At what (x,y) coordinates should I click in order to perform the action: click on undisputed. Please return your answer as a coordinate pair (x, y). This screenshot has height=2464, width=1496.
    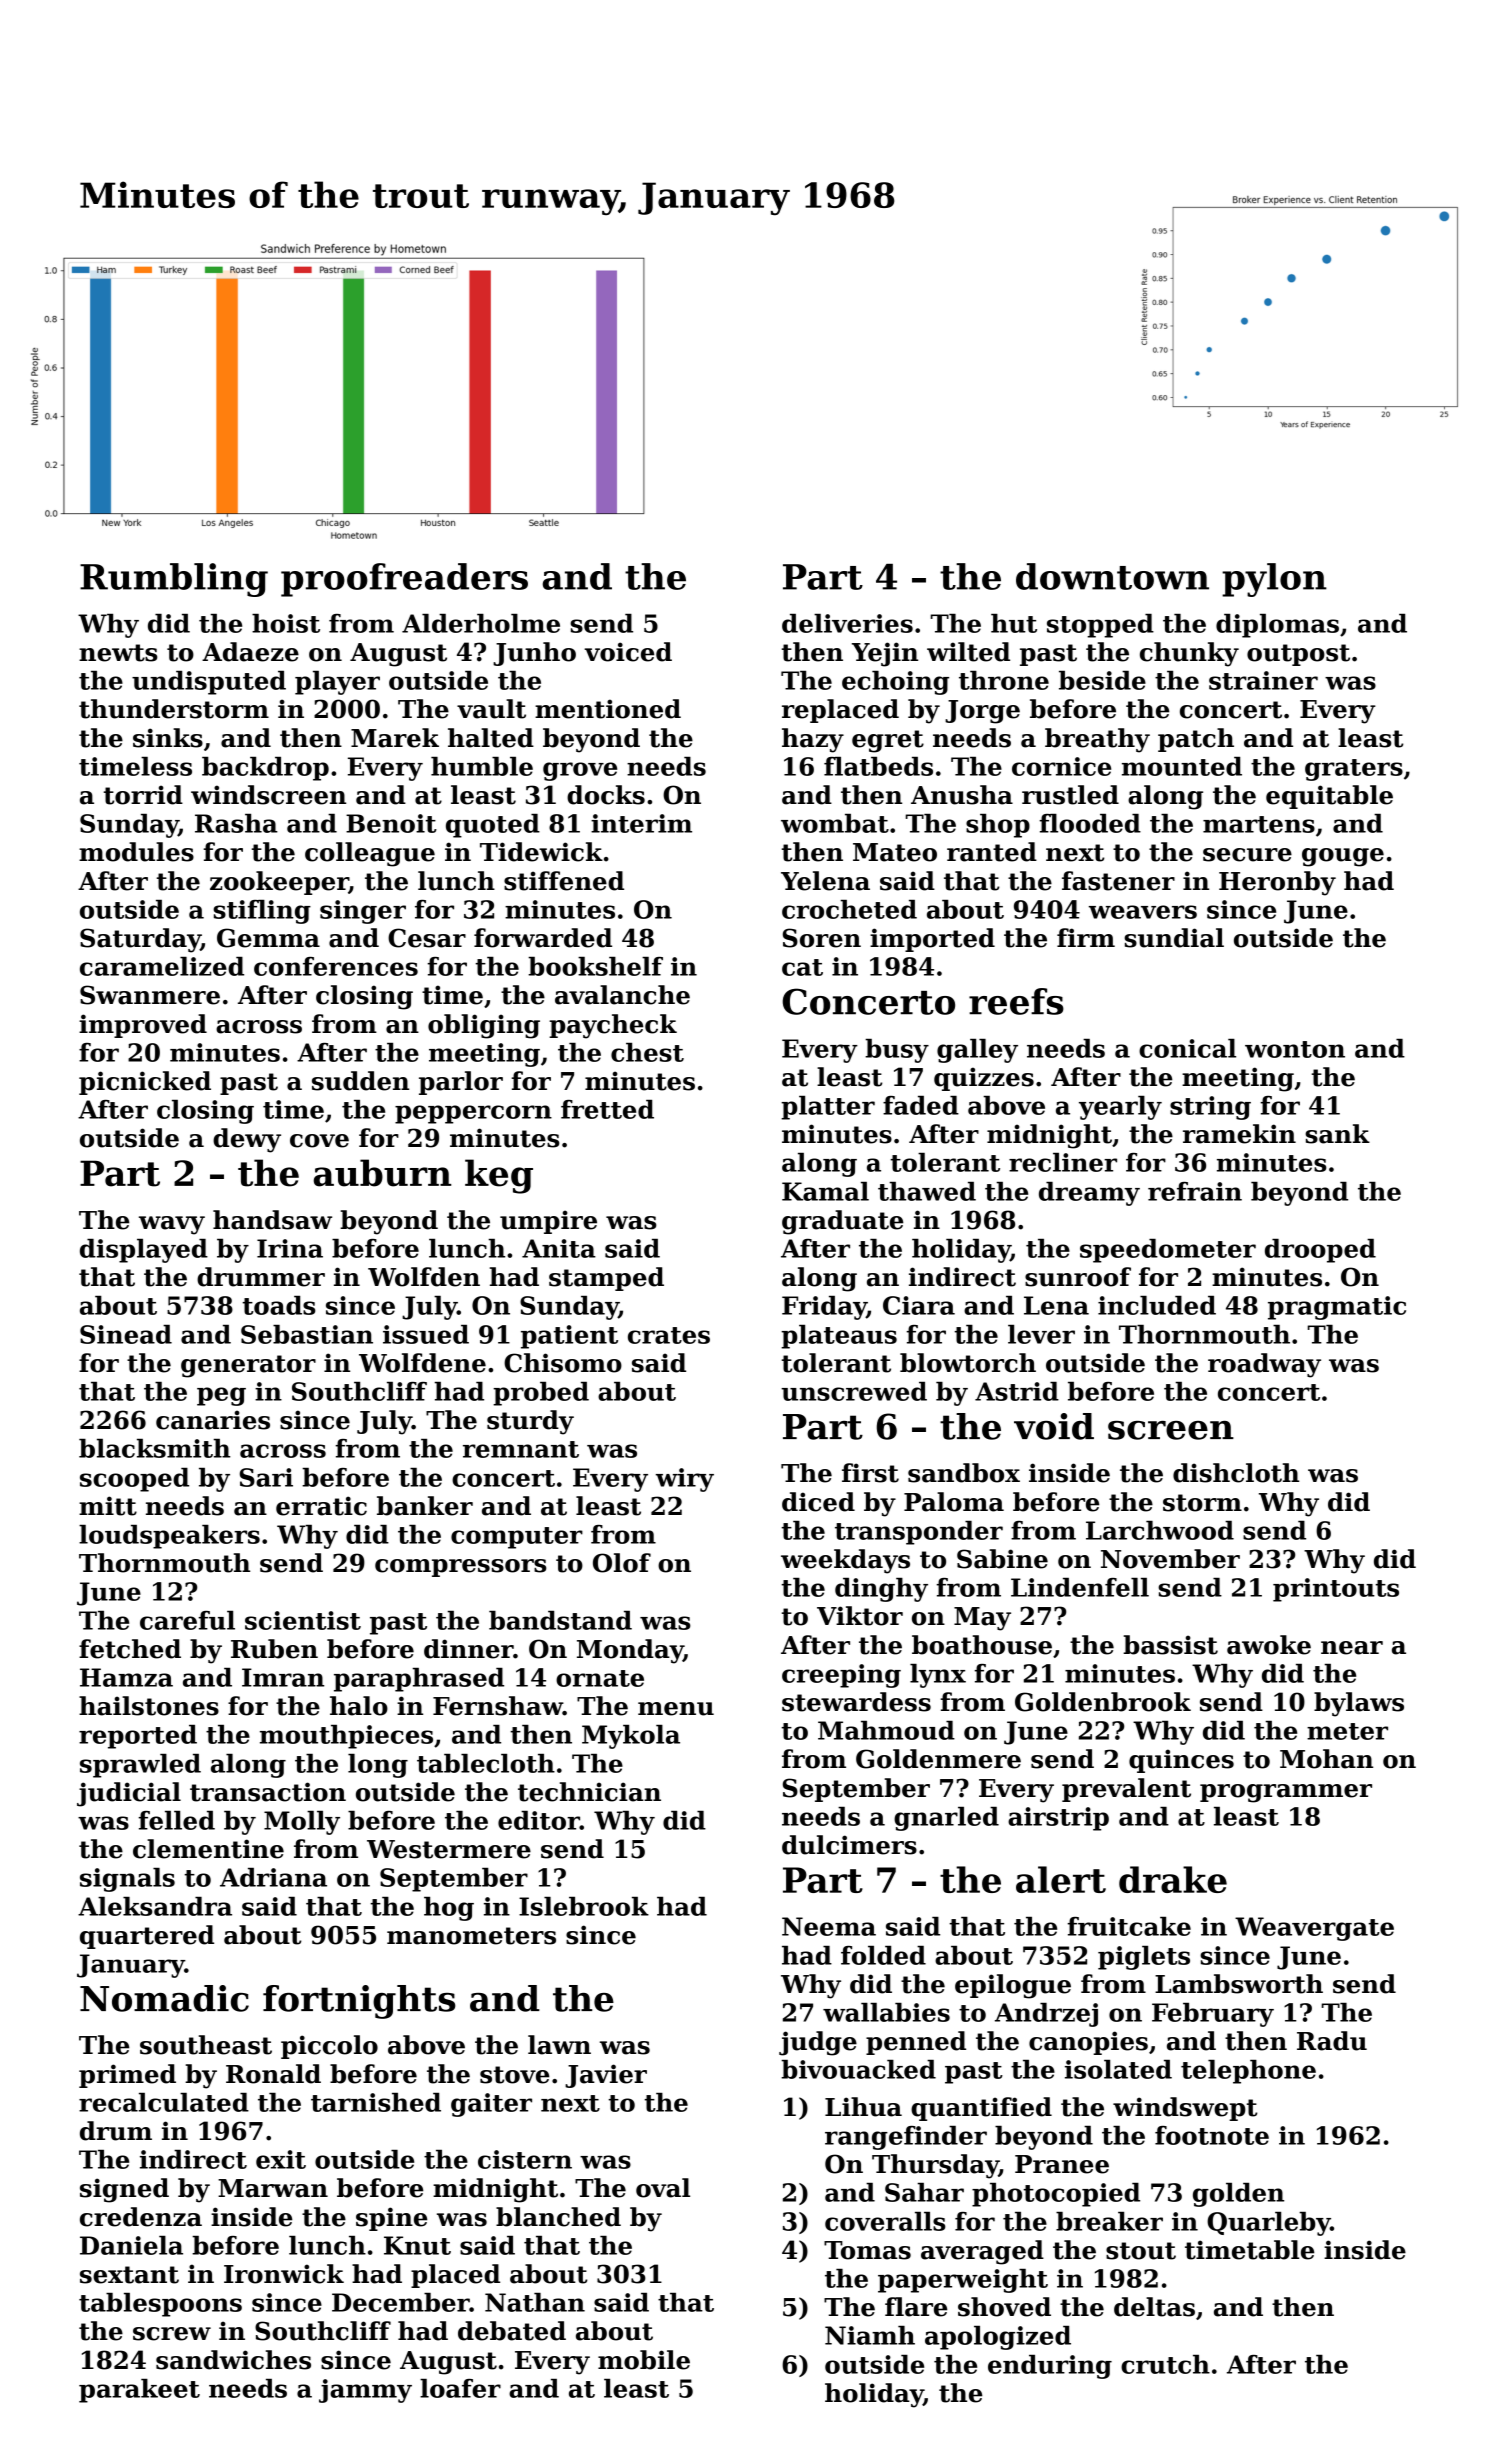
    Looking at the image, I should click on (209, 683).
